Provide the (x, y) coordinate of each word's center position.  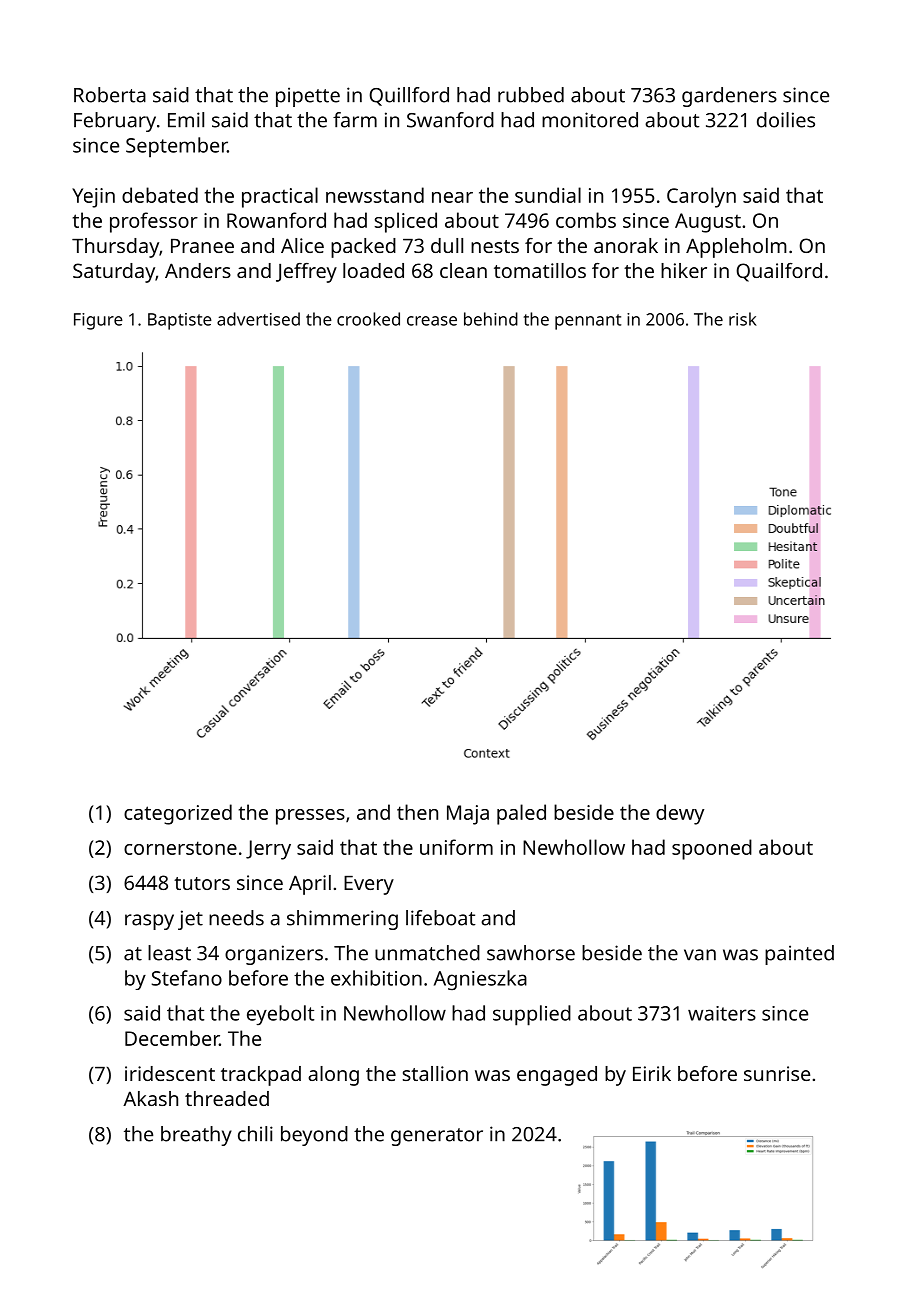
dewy (680, 814)
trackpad (261, 1076)
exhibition (376, 978)
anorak (626, 245)
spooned (712, 849)
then (417, 812)
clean (463, 270)
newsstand (375, 195)
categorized (178, 814)
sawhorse (531, 953)
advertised (258, 319)
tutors (202, 883)
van (700, 955)
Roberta (110, 95)
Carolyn (701, 197)
